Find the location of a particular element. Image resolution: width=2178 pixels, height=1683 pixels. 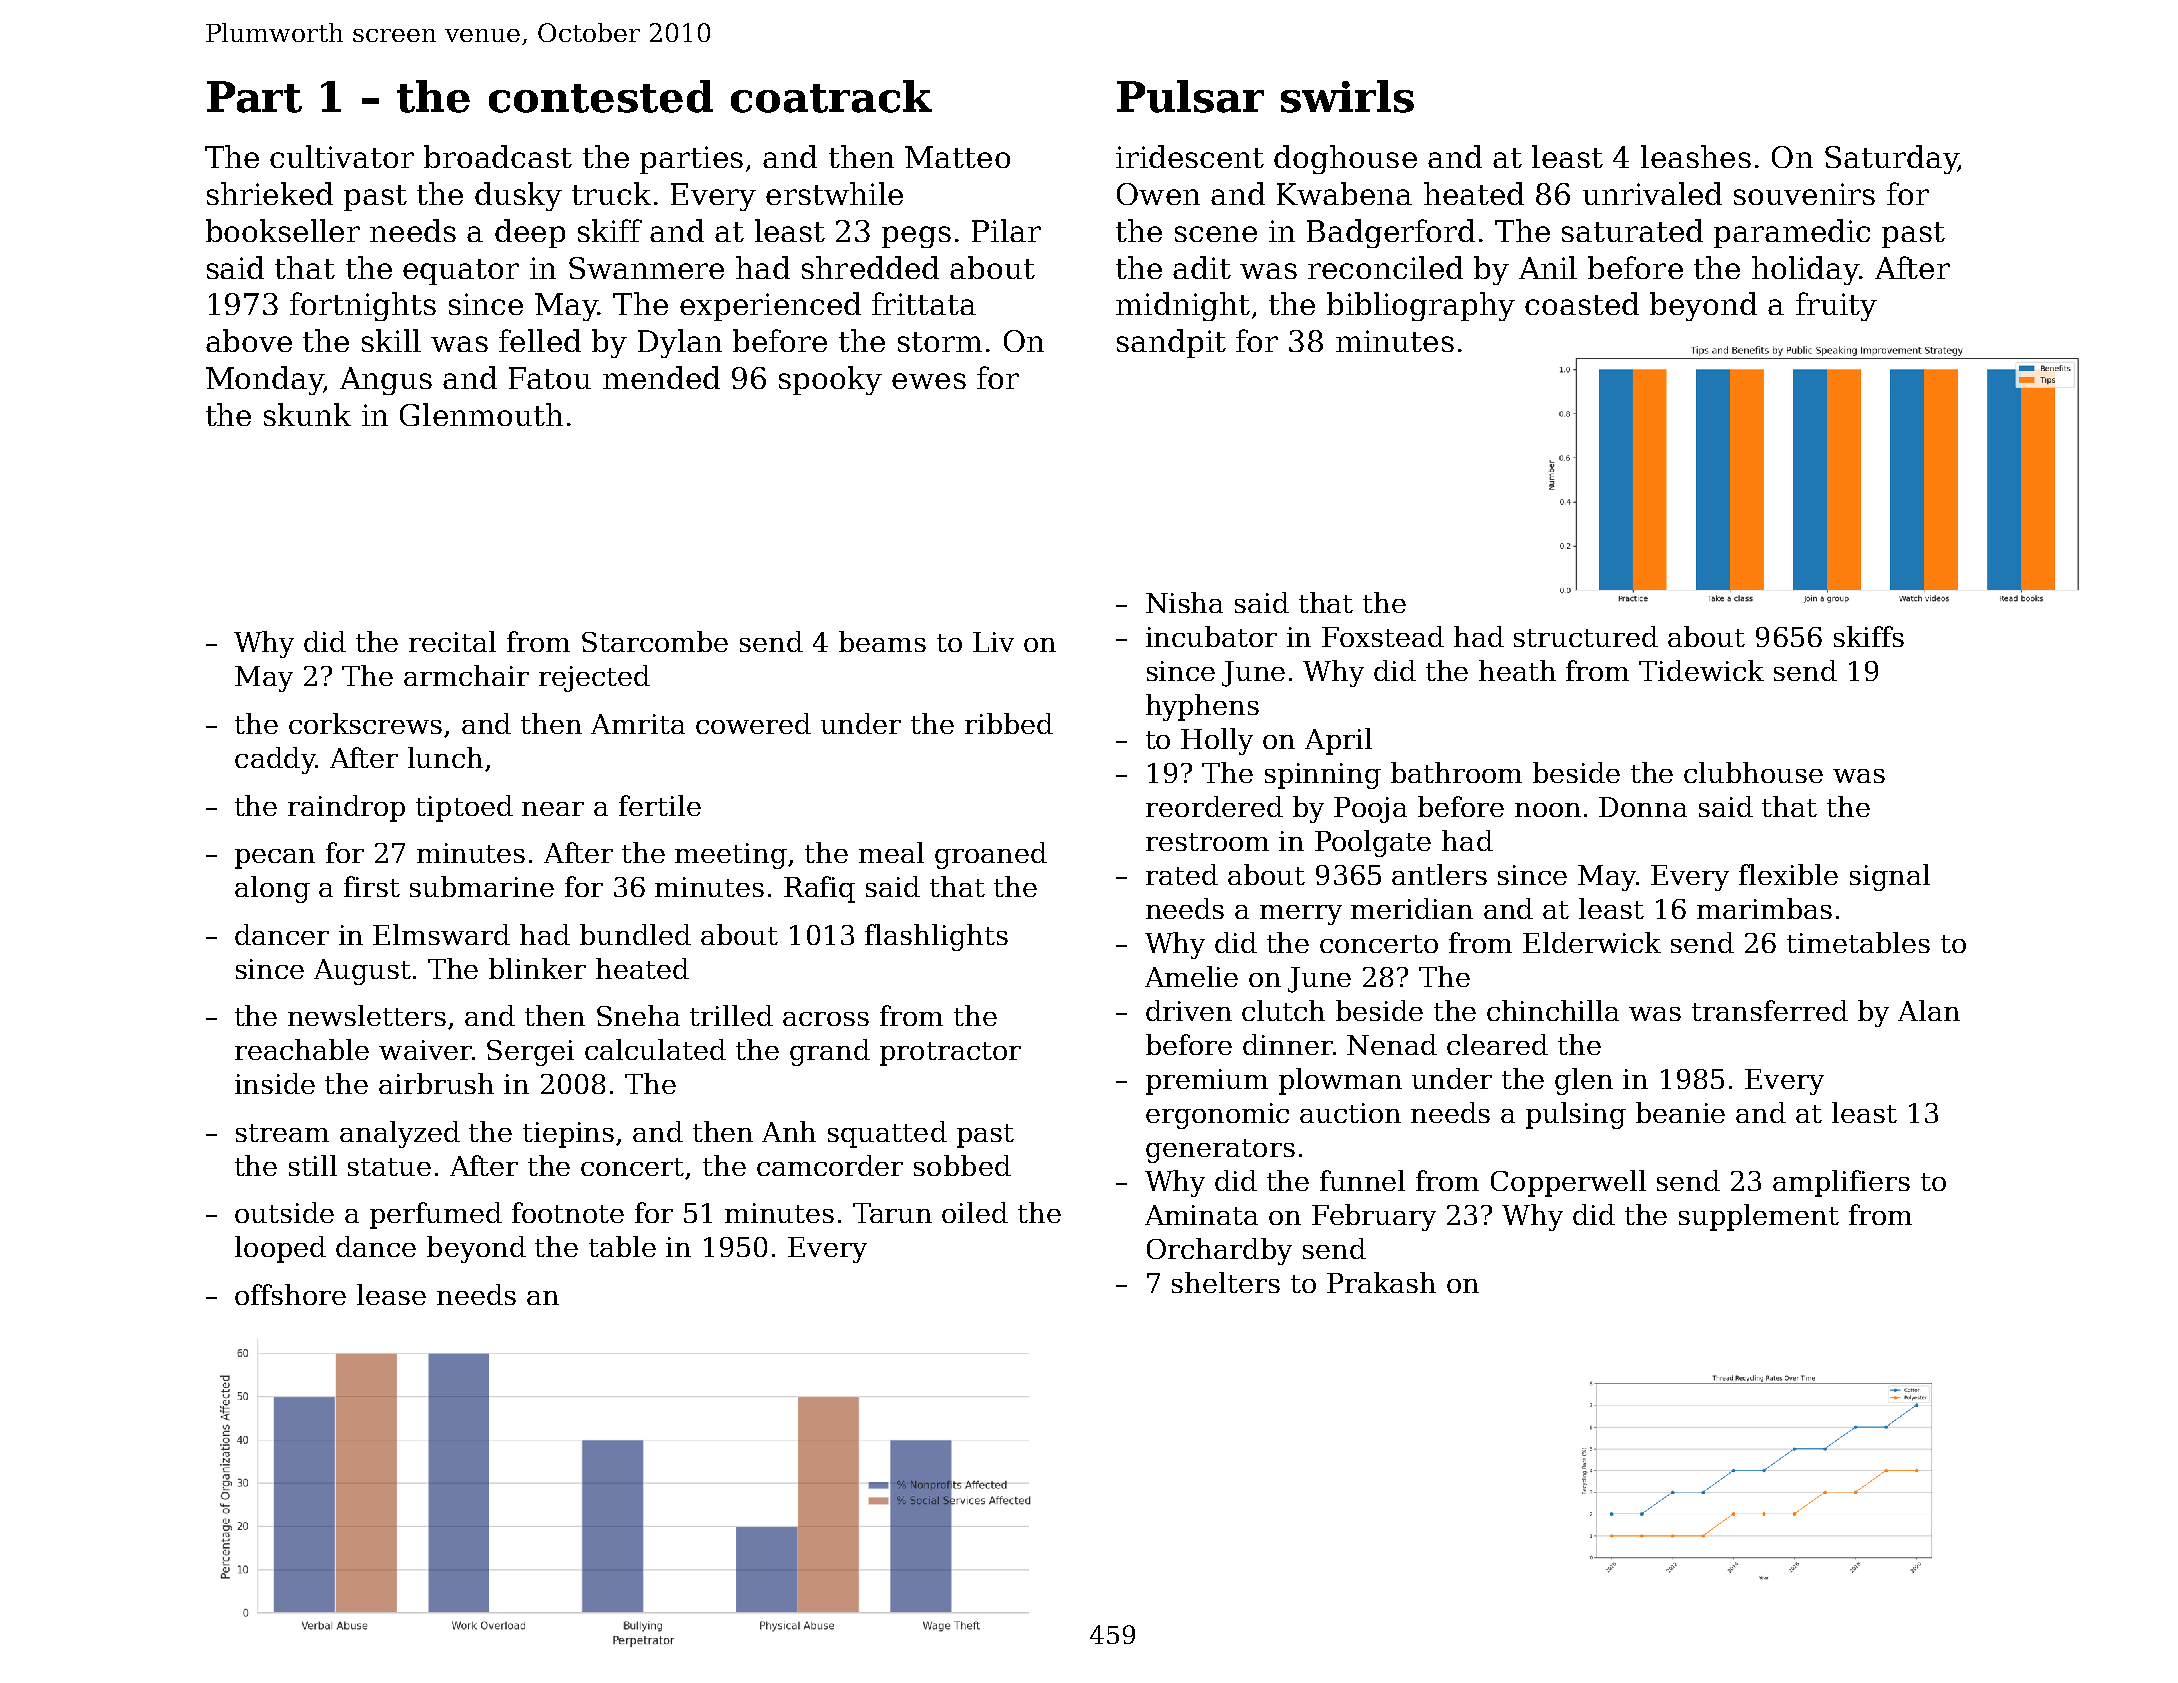

pulsing is located at coordinates (1576, 1115).
